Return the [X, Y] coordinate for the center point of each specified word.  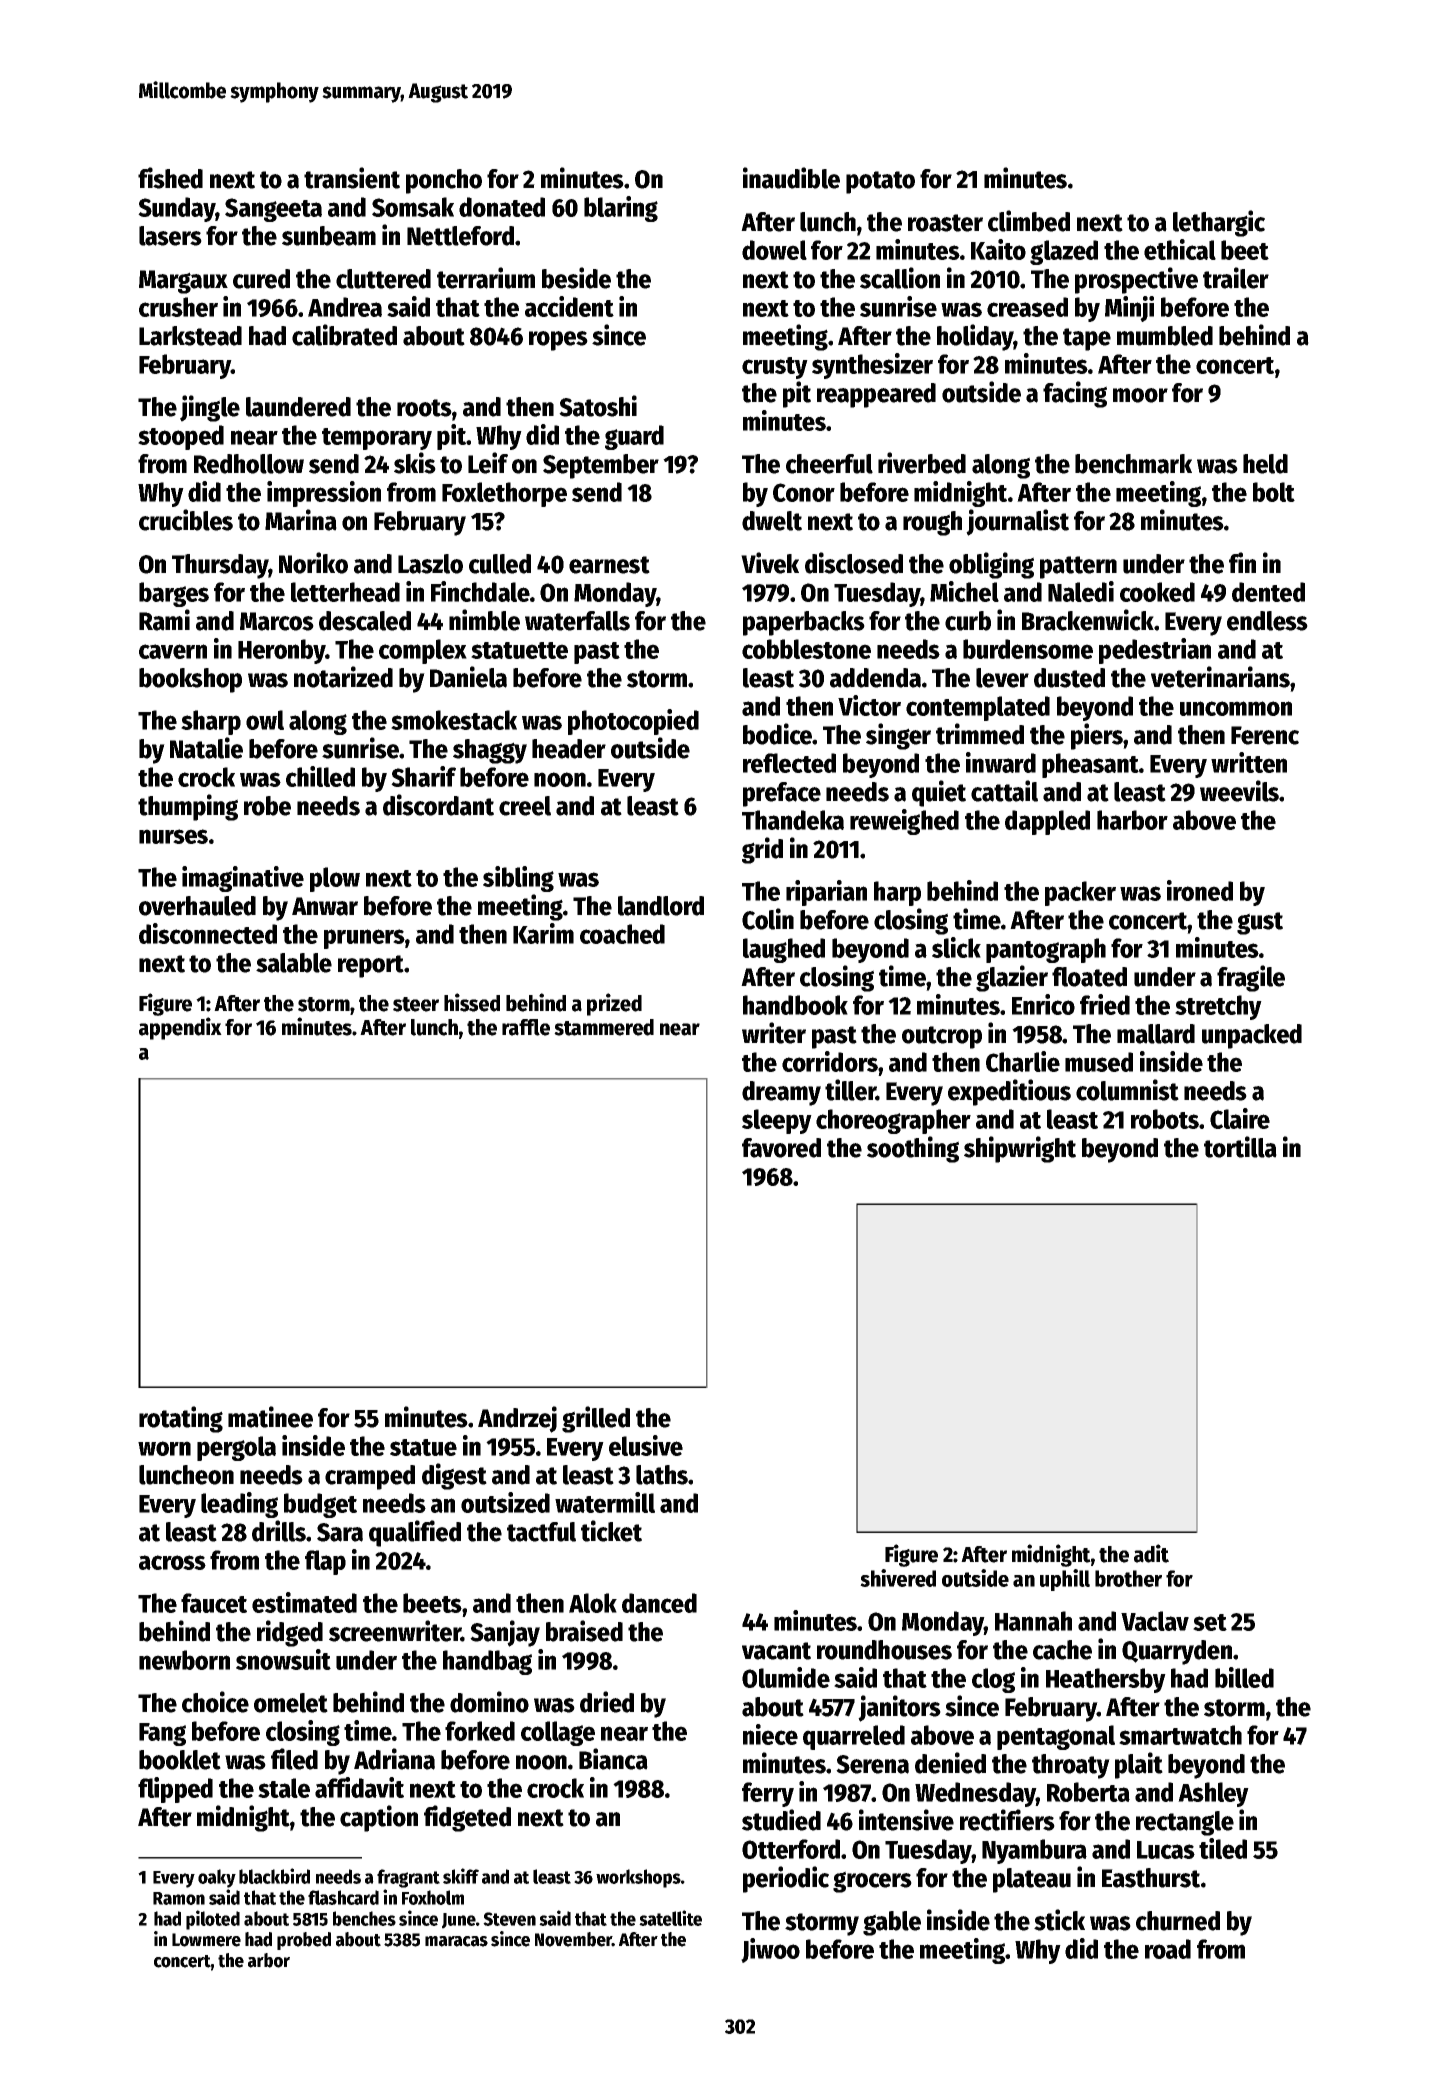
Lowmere [206, 1940]
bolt [1274, 492]
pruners [364, 939]
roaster [945, 223]
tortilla [1240, 1147]
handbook [795, 1005]
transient [352, 178]
